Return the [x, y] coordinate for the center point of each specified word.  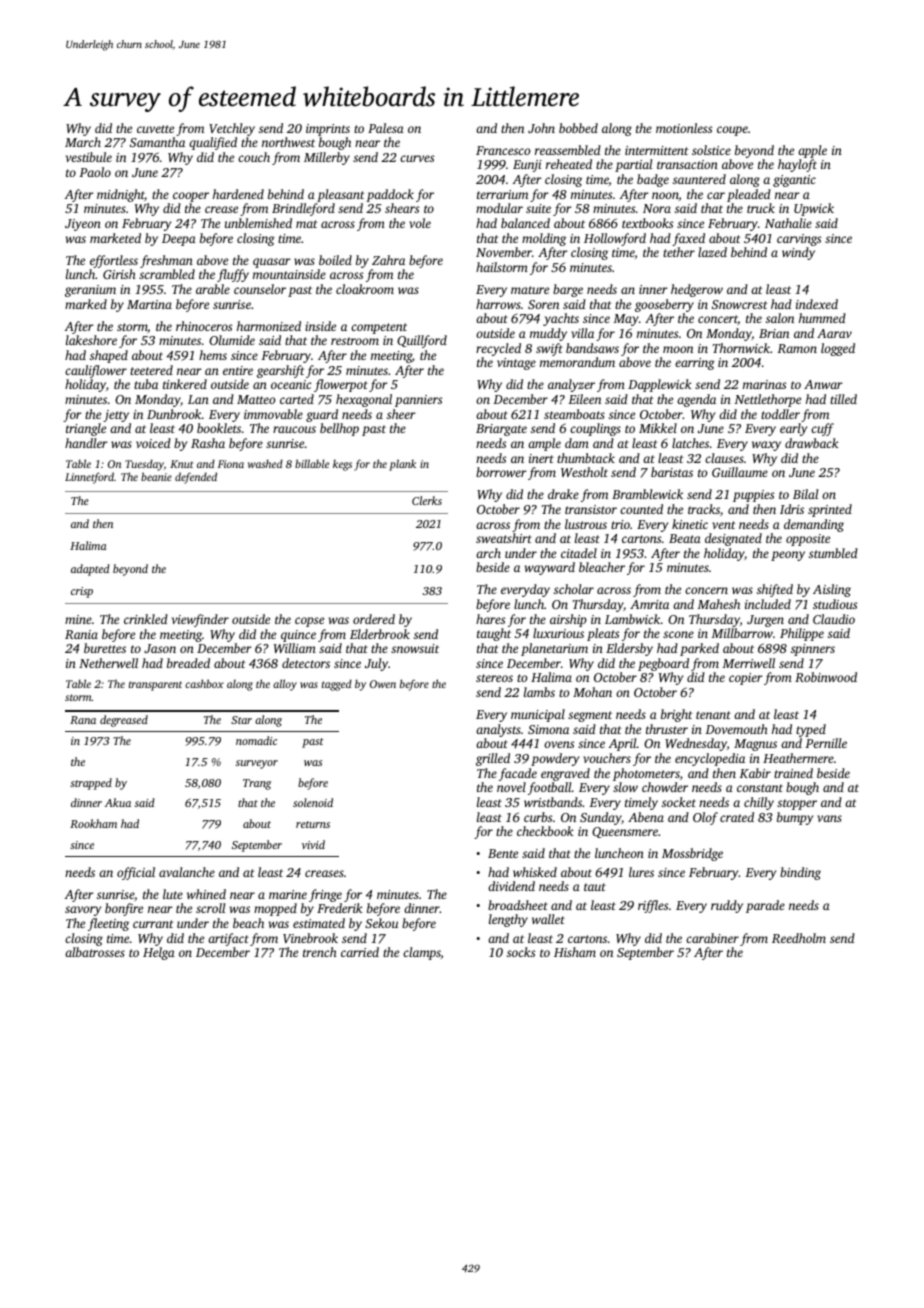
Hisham [575, 952]
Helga [159, 953]
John [541, 128]
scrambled [167, 274]
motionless [684, 128]
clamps [422, 953]
